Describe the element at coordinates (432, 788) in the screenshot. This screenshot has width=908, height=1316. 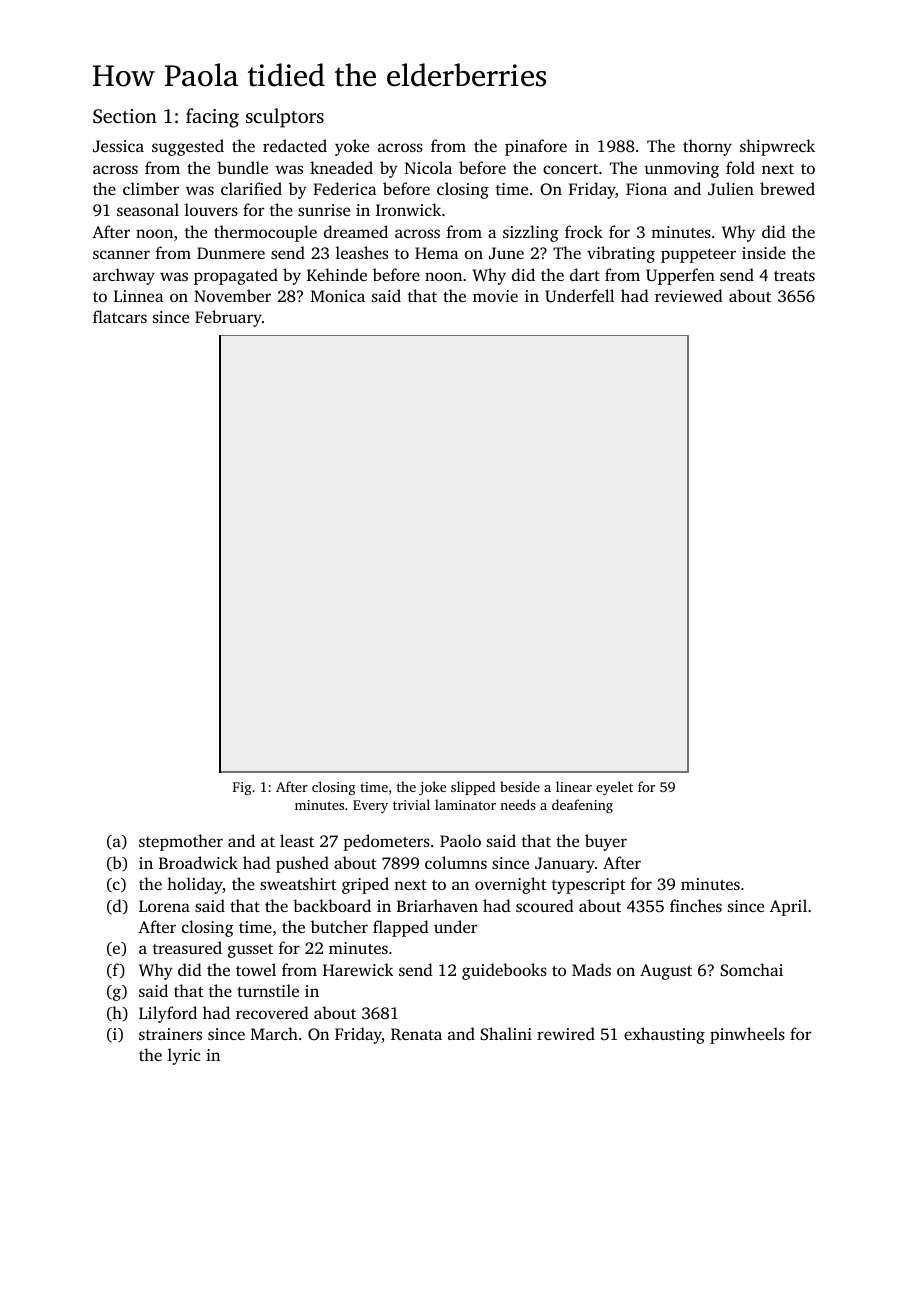
I see `joke` at that location.
